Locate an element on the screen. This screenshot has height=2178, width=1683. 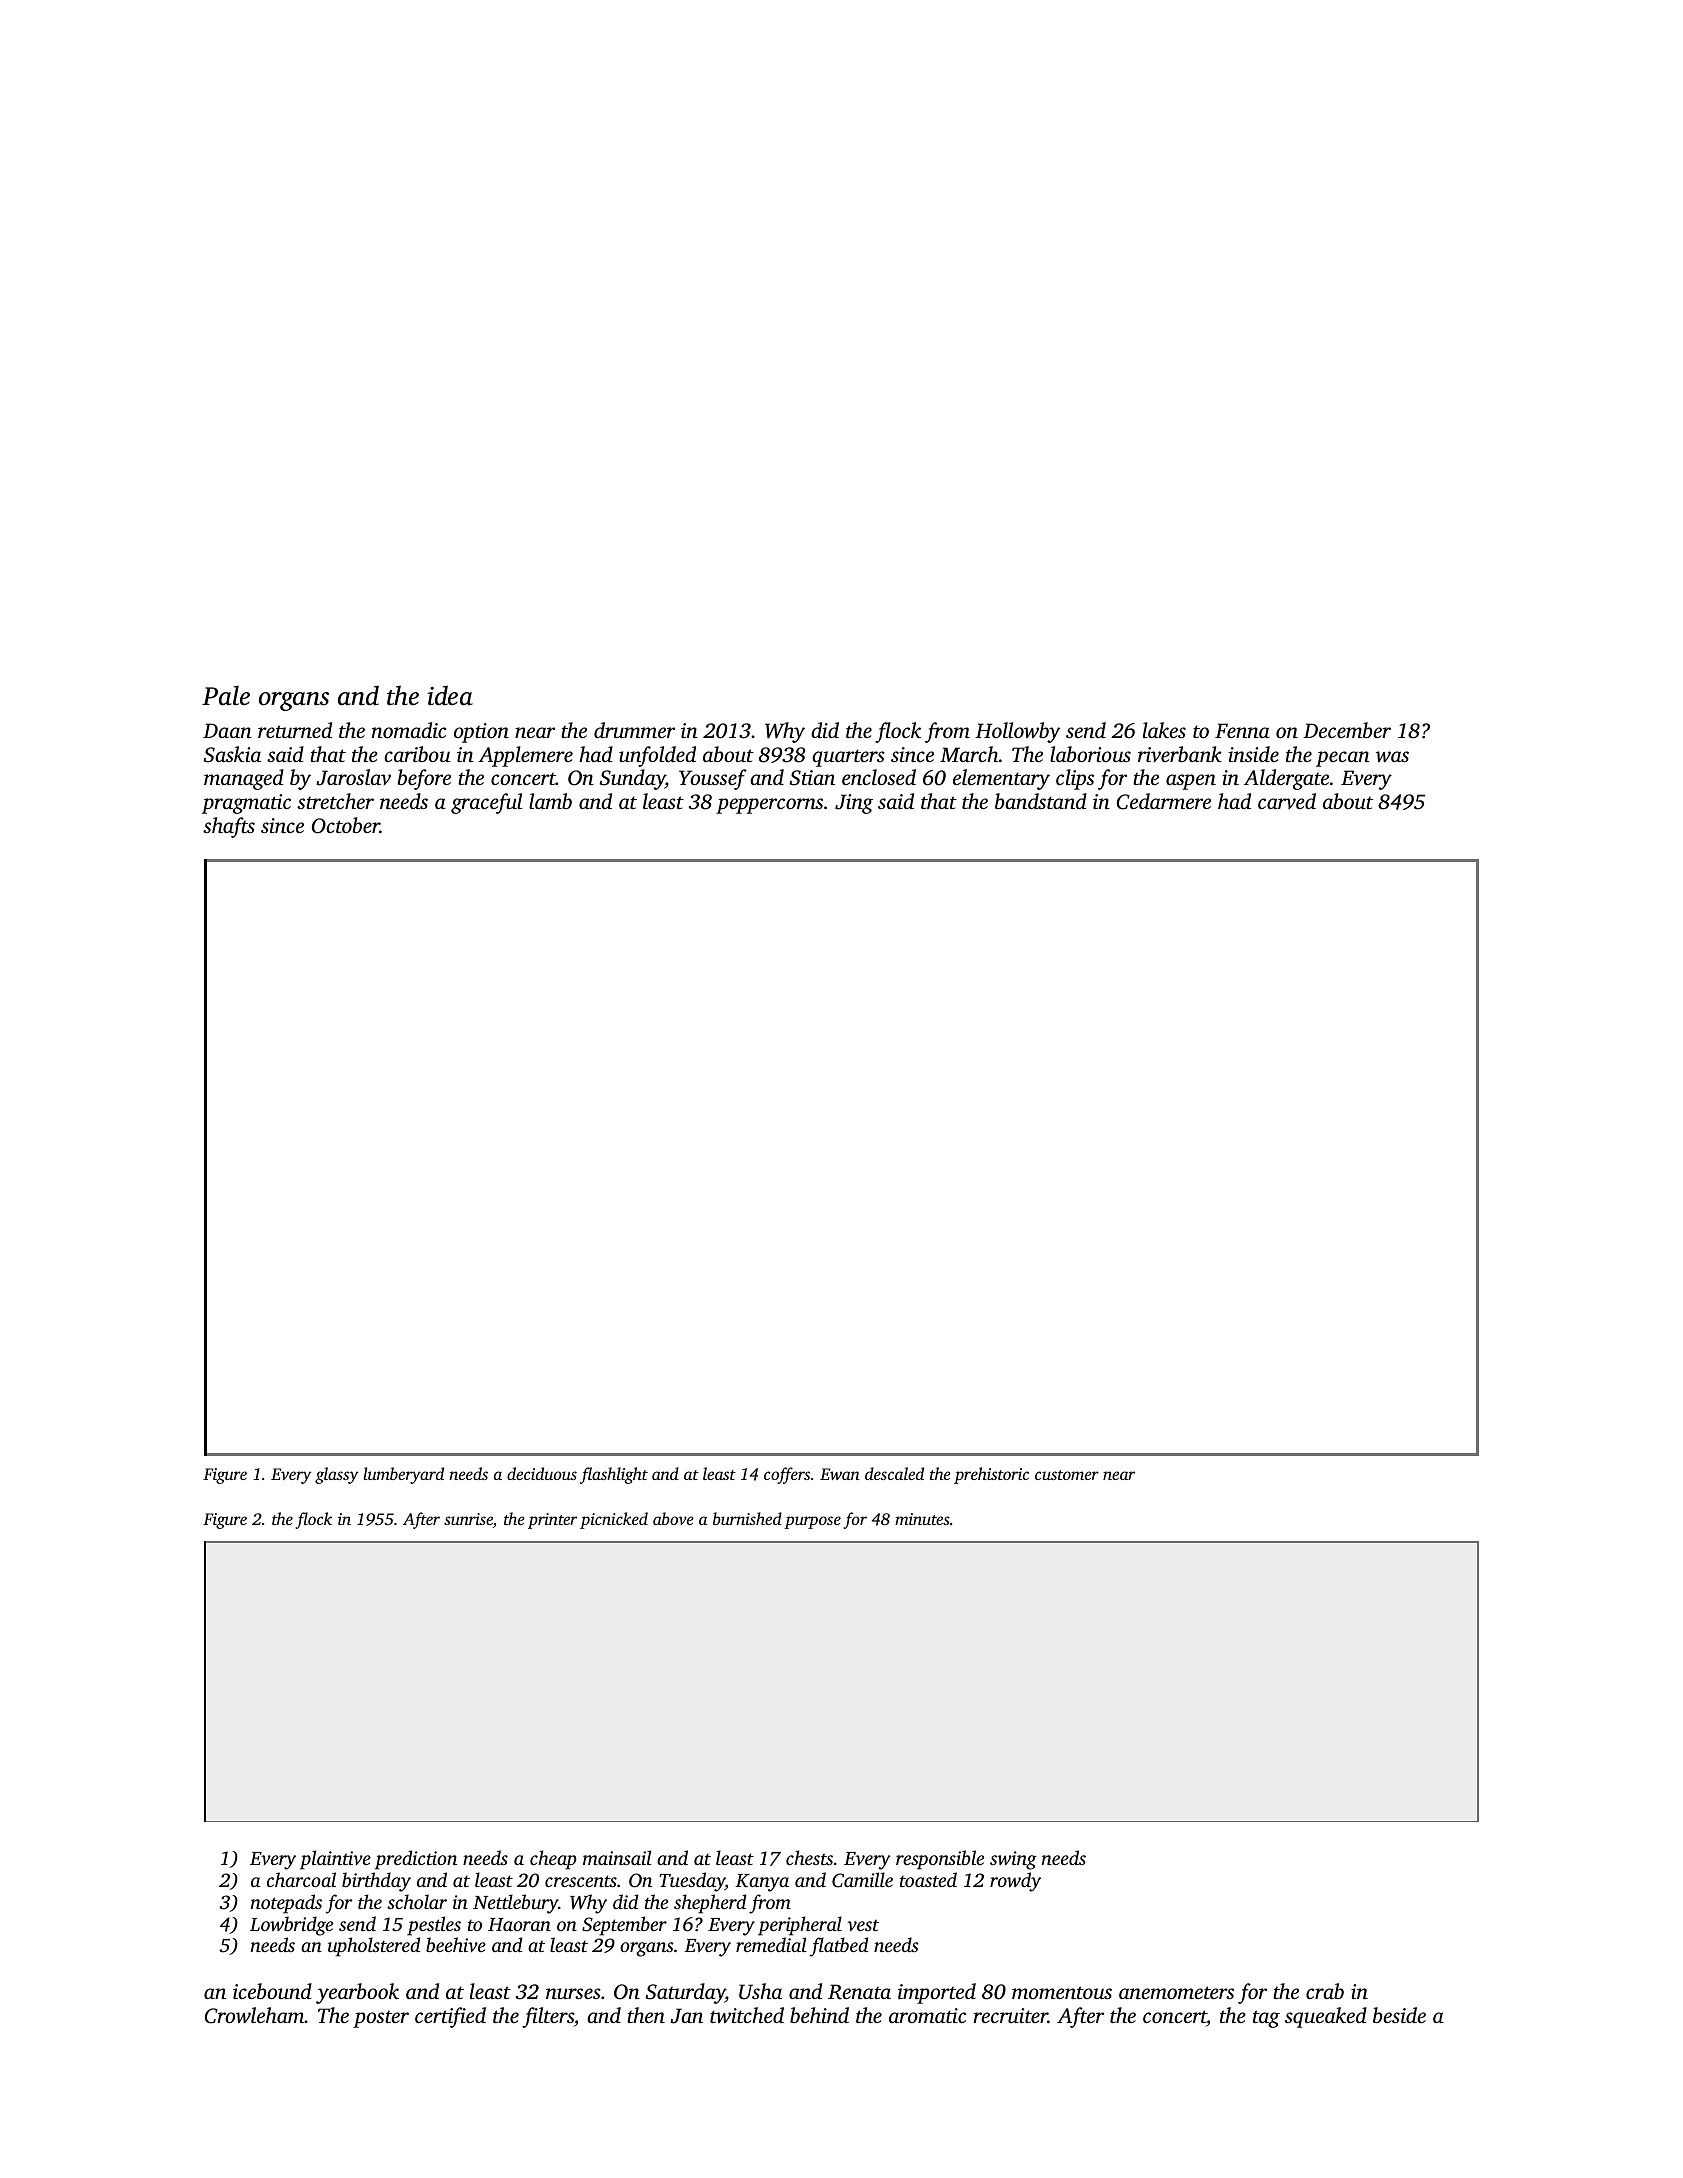
minutes is located at coordinates (922, 1519).
